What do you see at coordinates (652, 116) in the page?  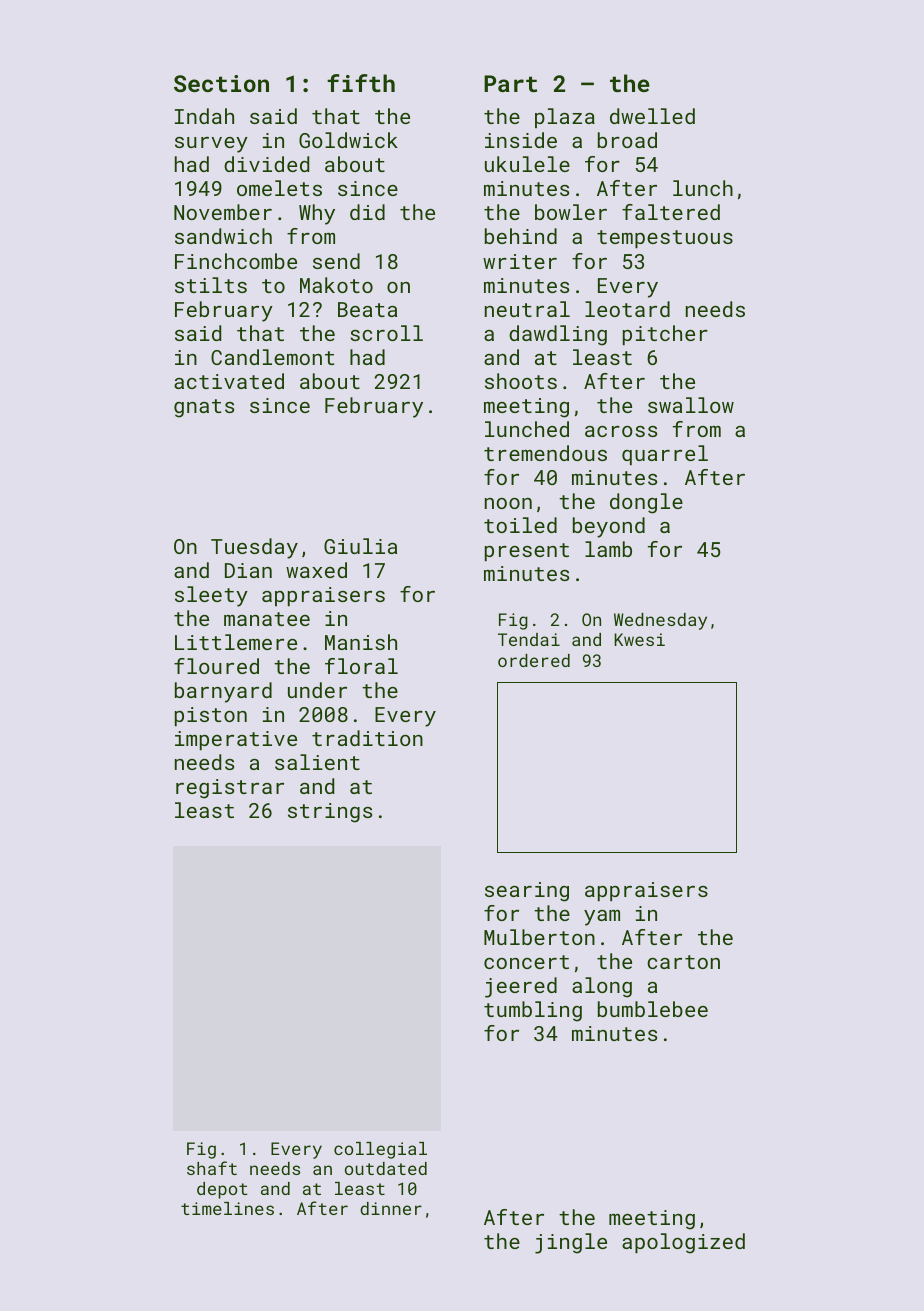 I see `dwelled` at bounding box center [652, 116].
